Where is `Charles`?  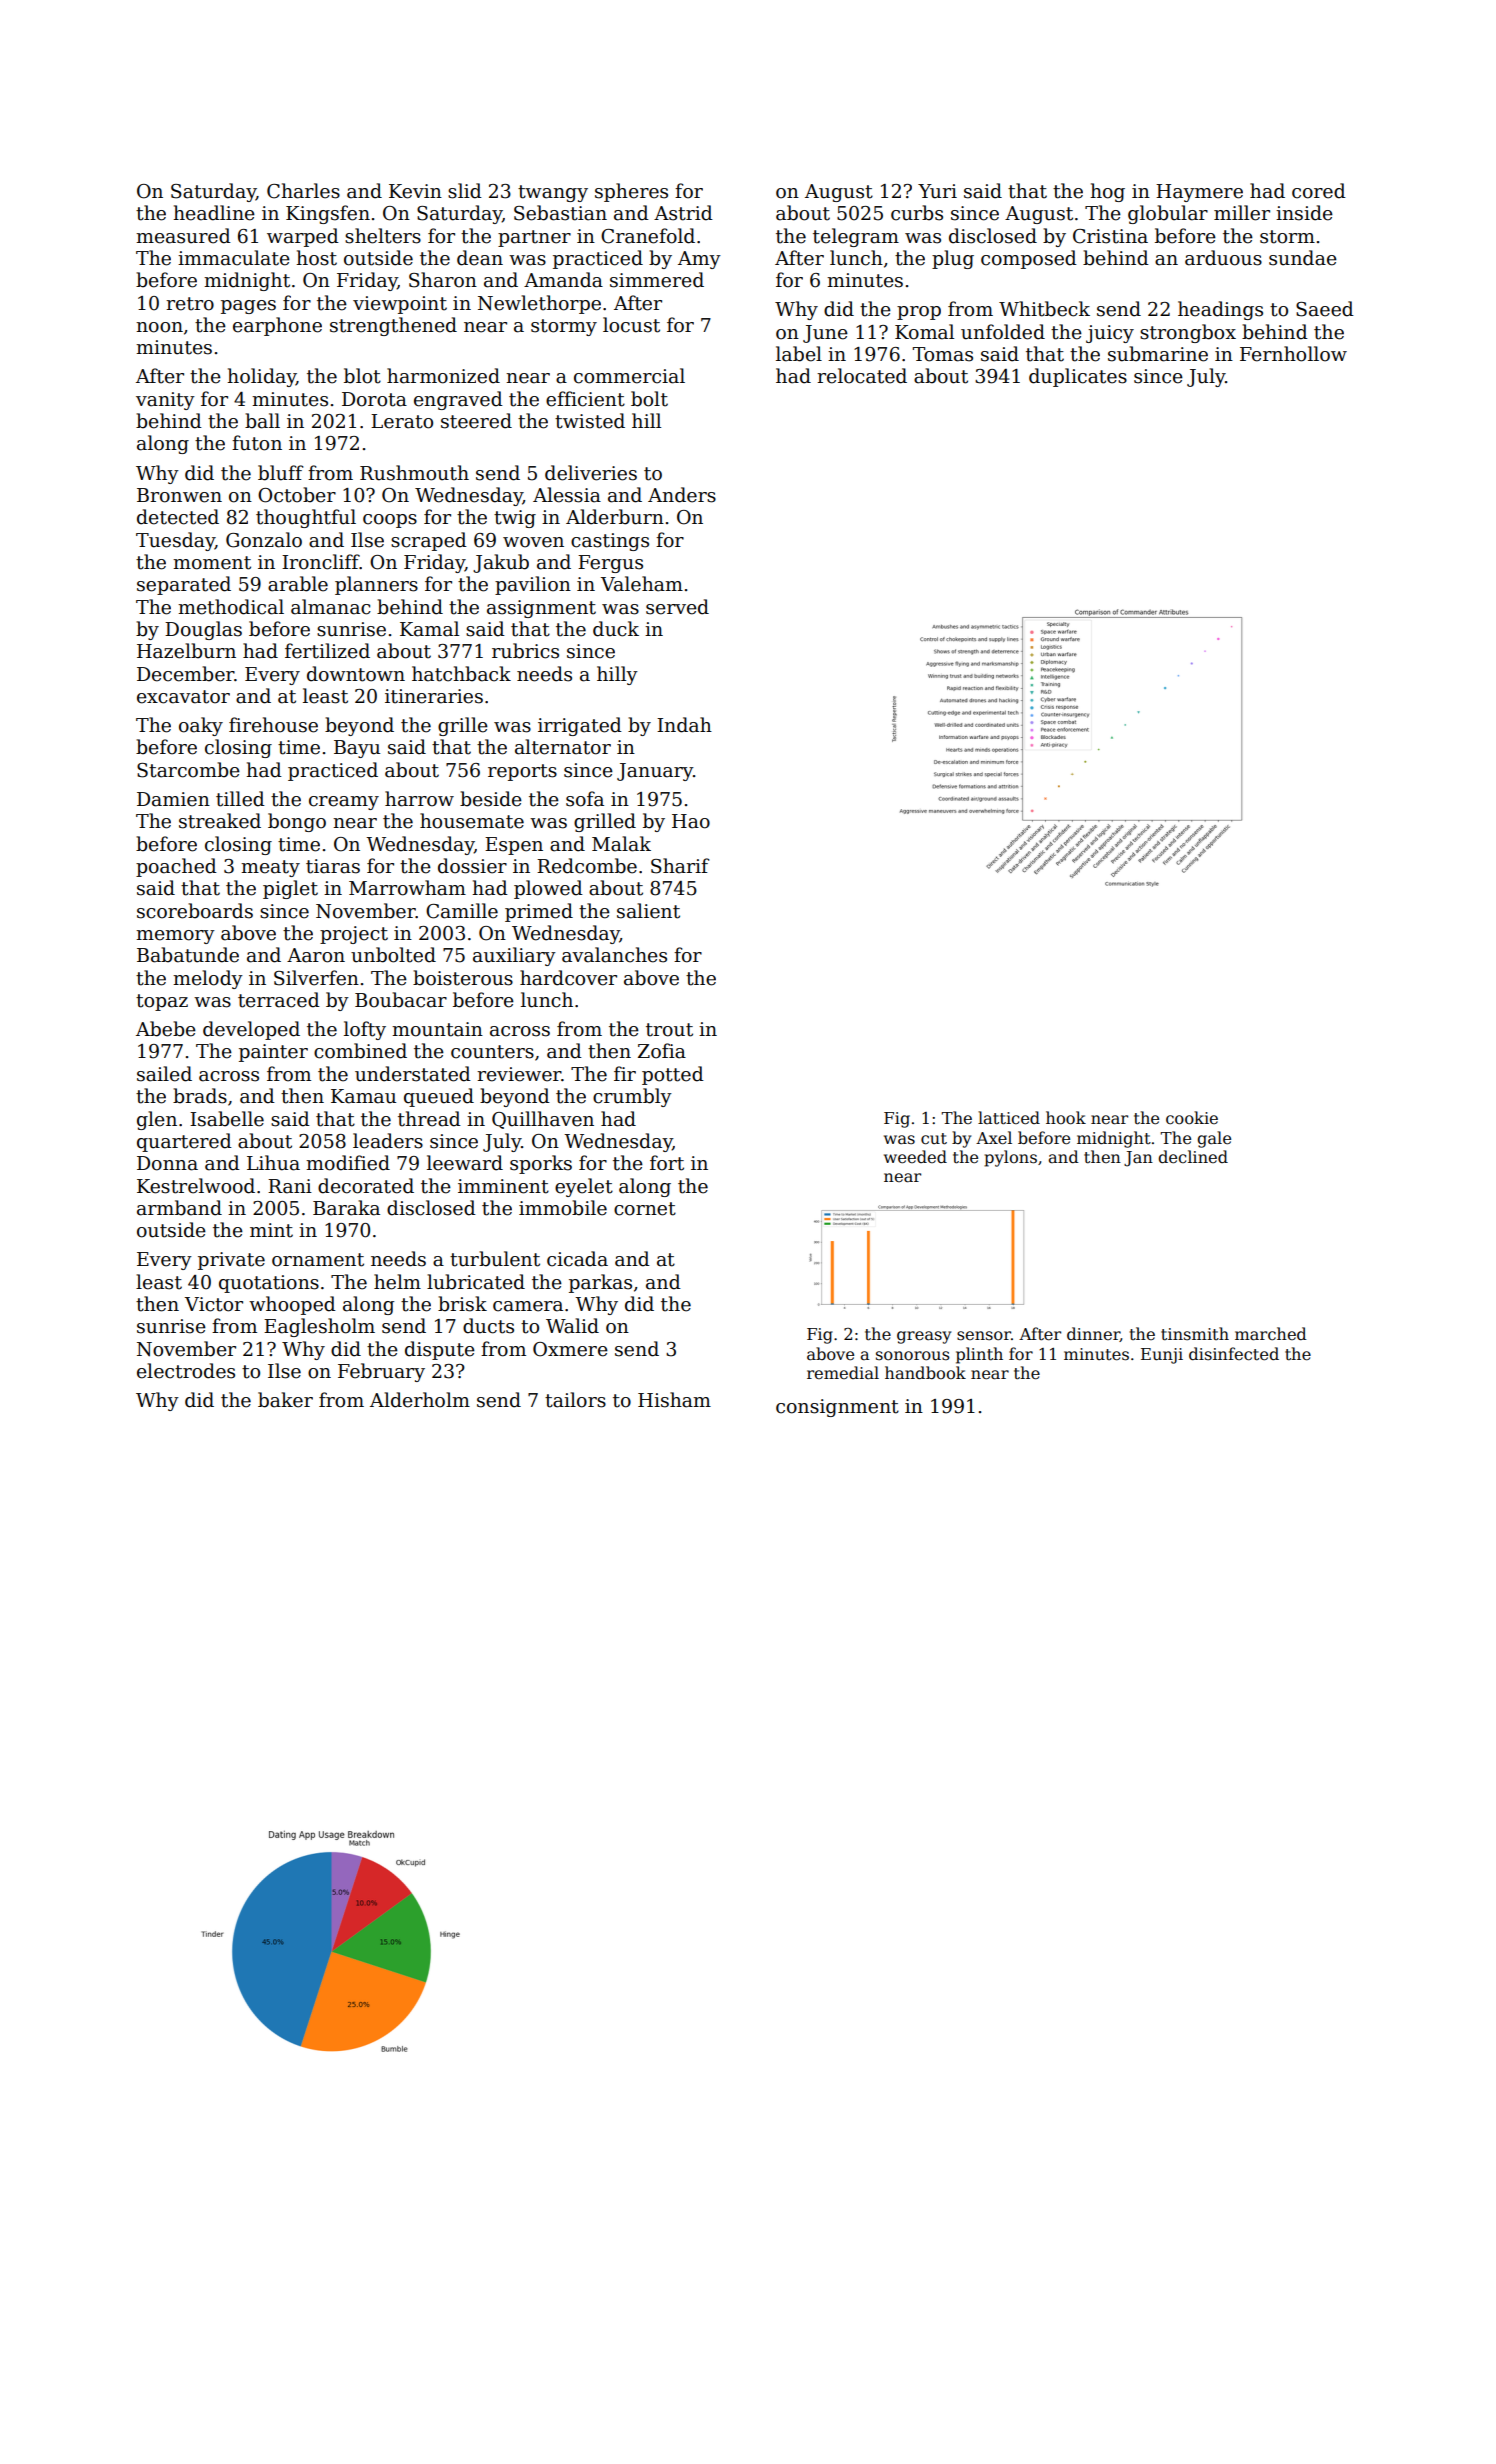
Charles is located at coordinates (303, 191).
